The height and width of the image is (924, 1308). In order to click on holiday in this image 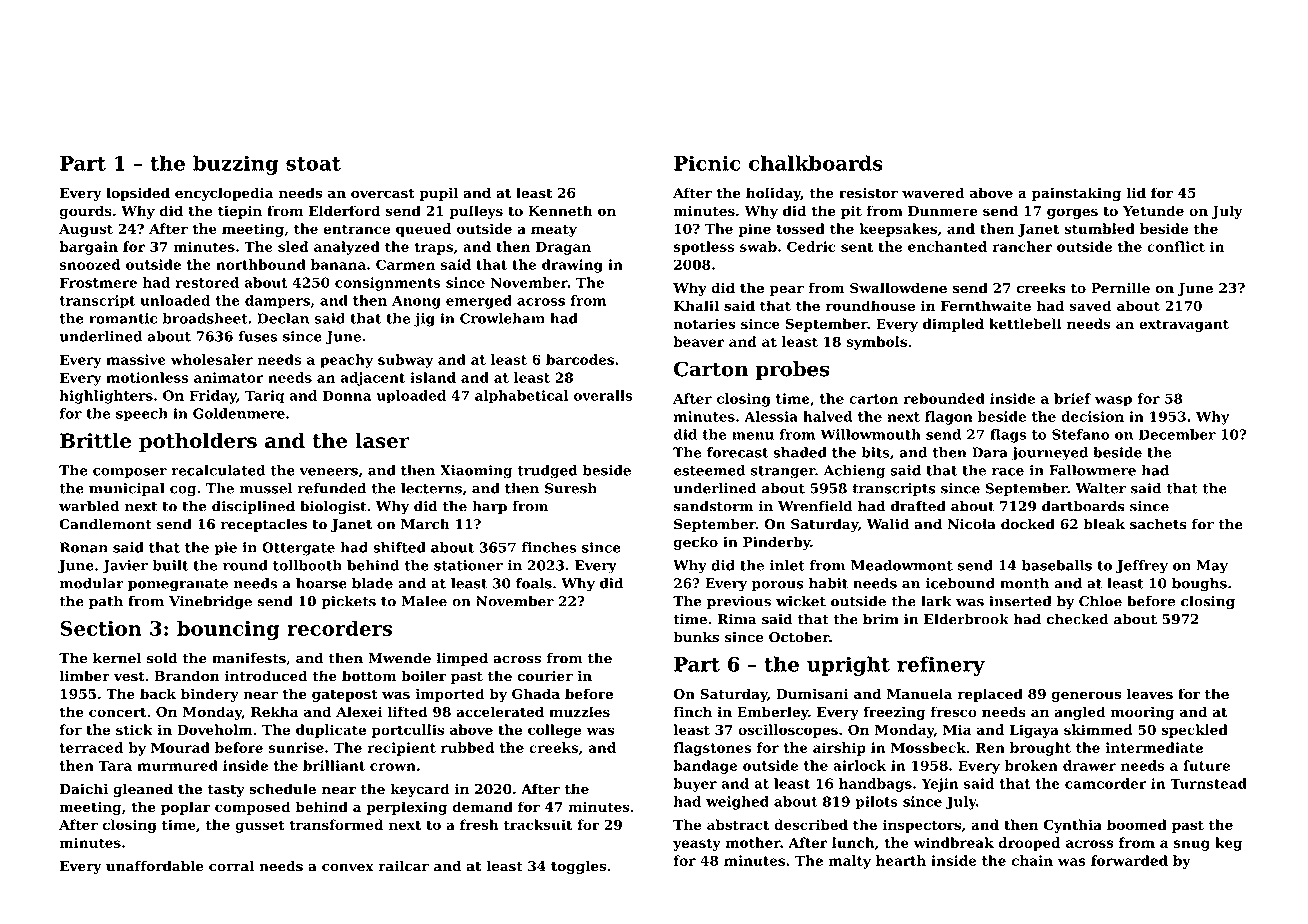, I will do `click(773, 194)`.
